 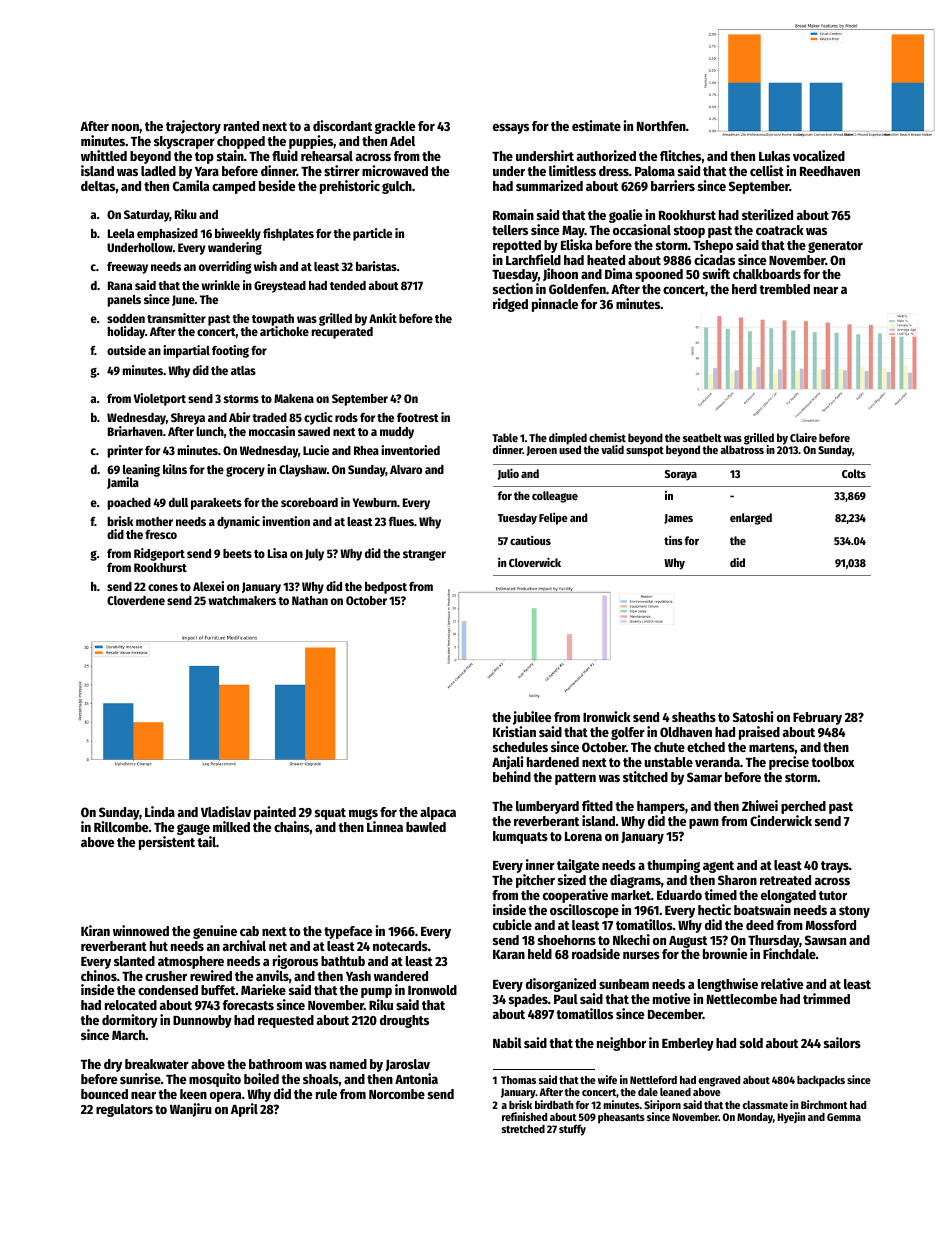 I want to click on Romain, so click(x=513, y=214).
